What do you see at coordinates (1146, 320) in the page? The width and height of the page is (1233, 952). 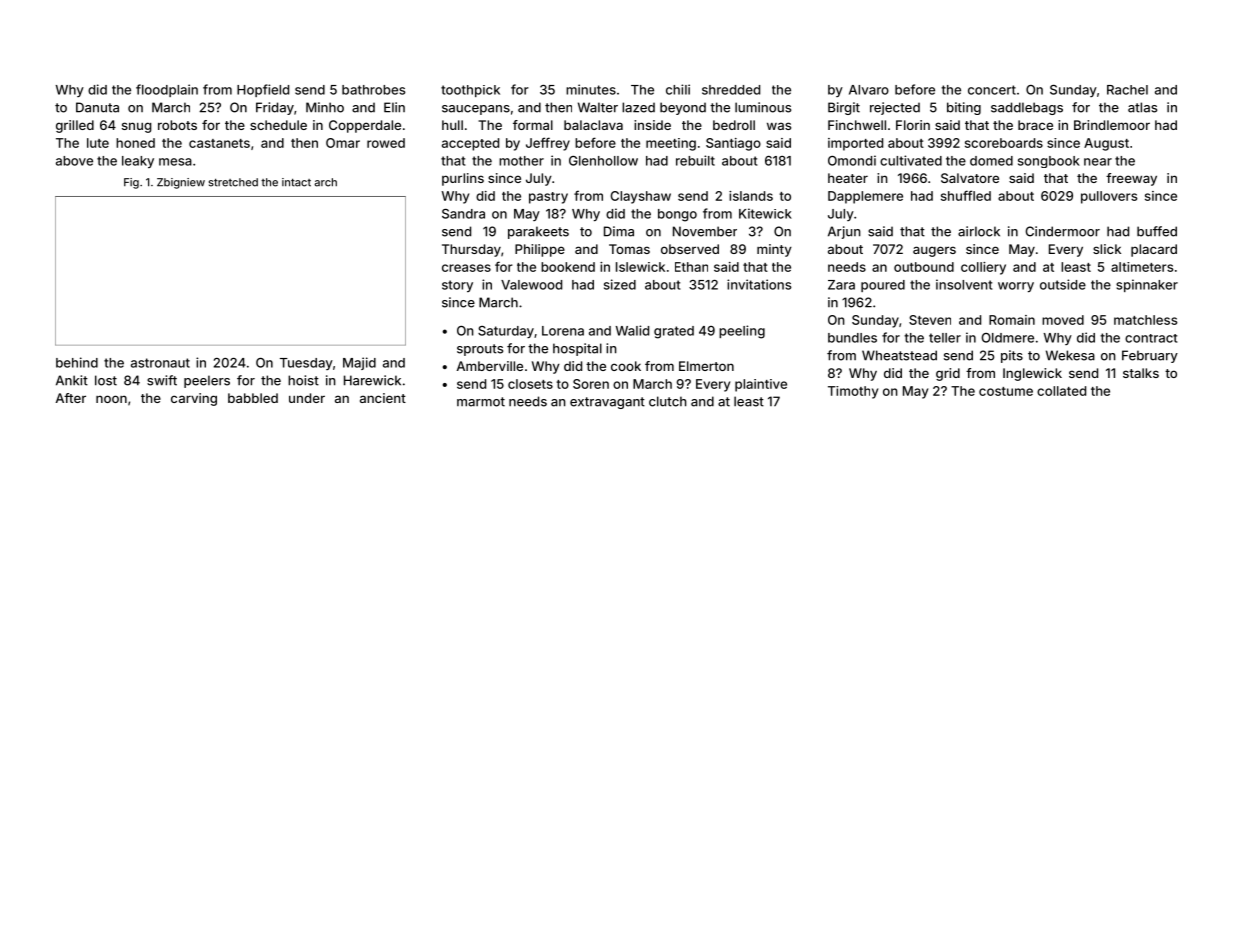 I see `matchless` at bounding box center [1146, 320].
